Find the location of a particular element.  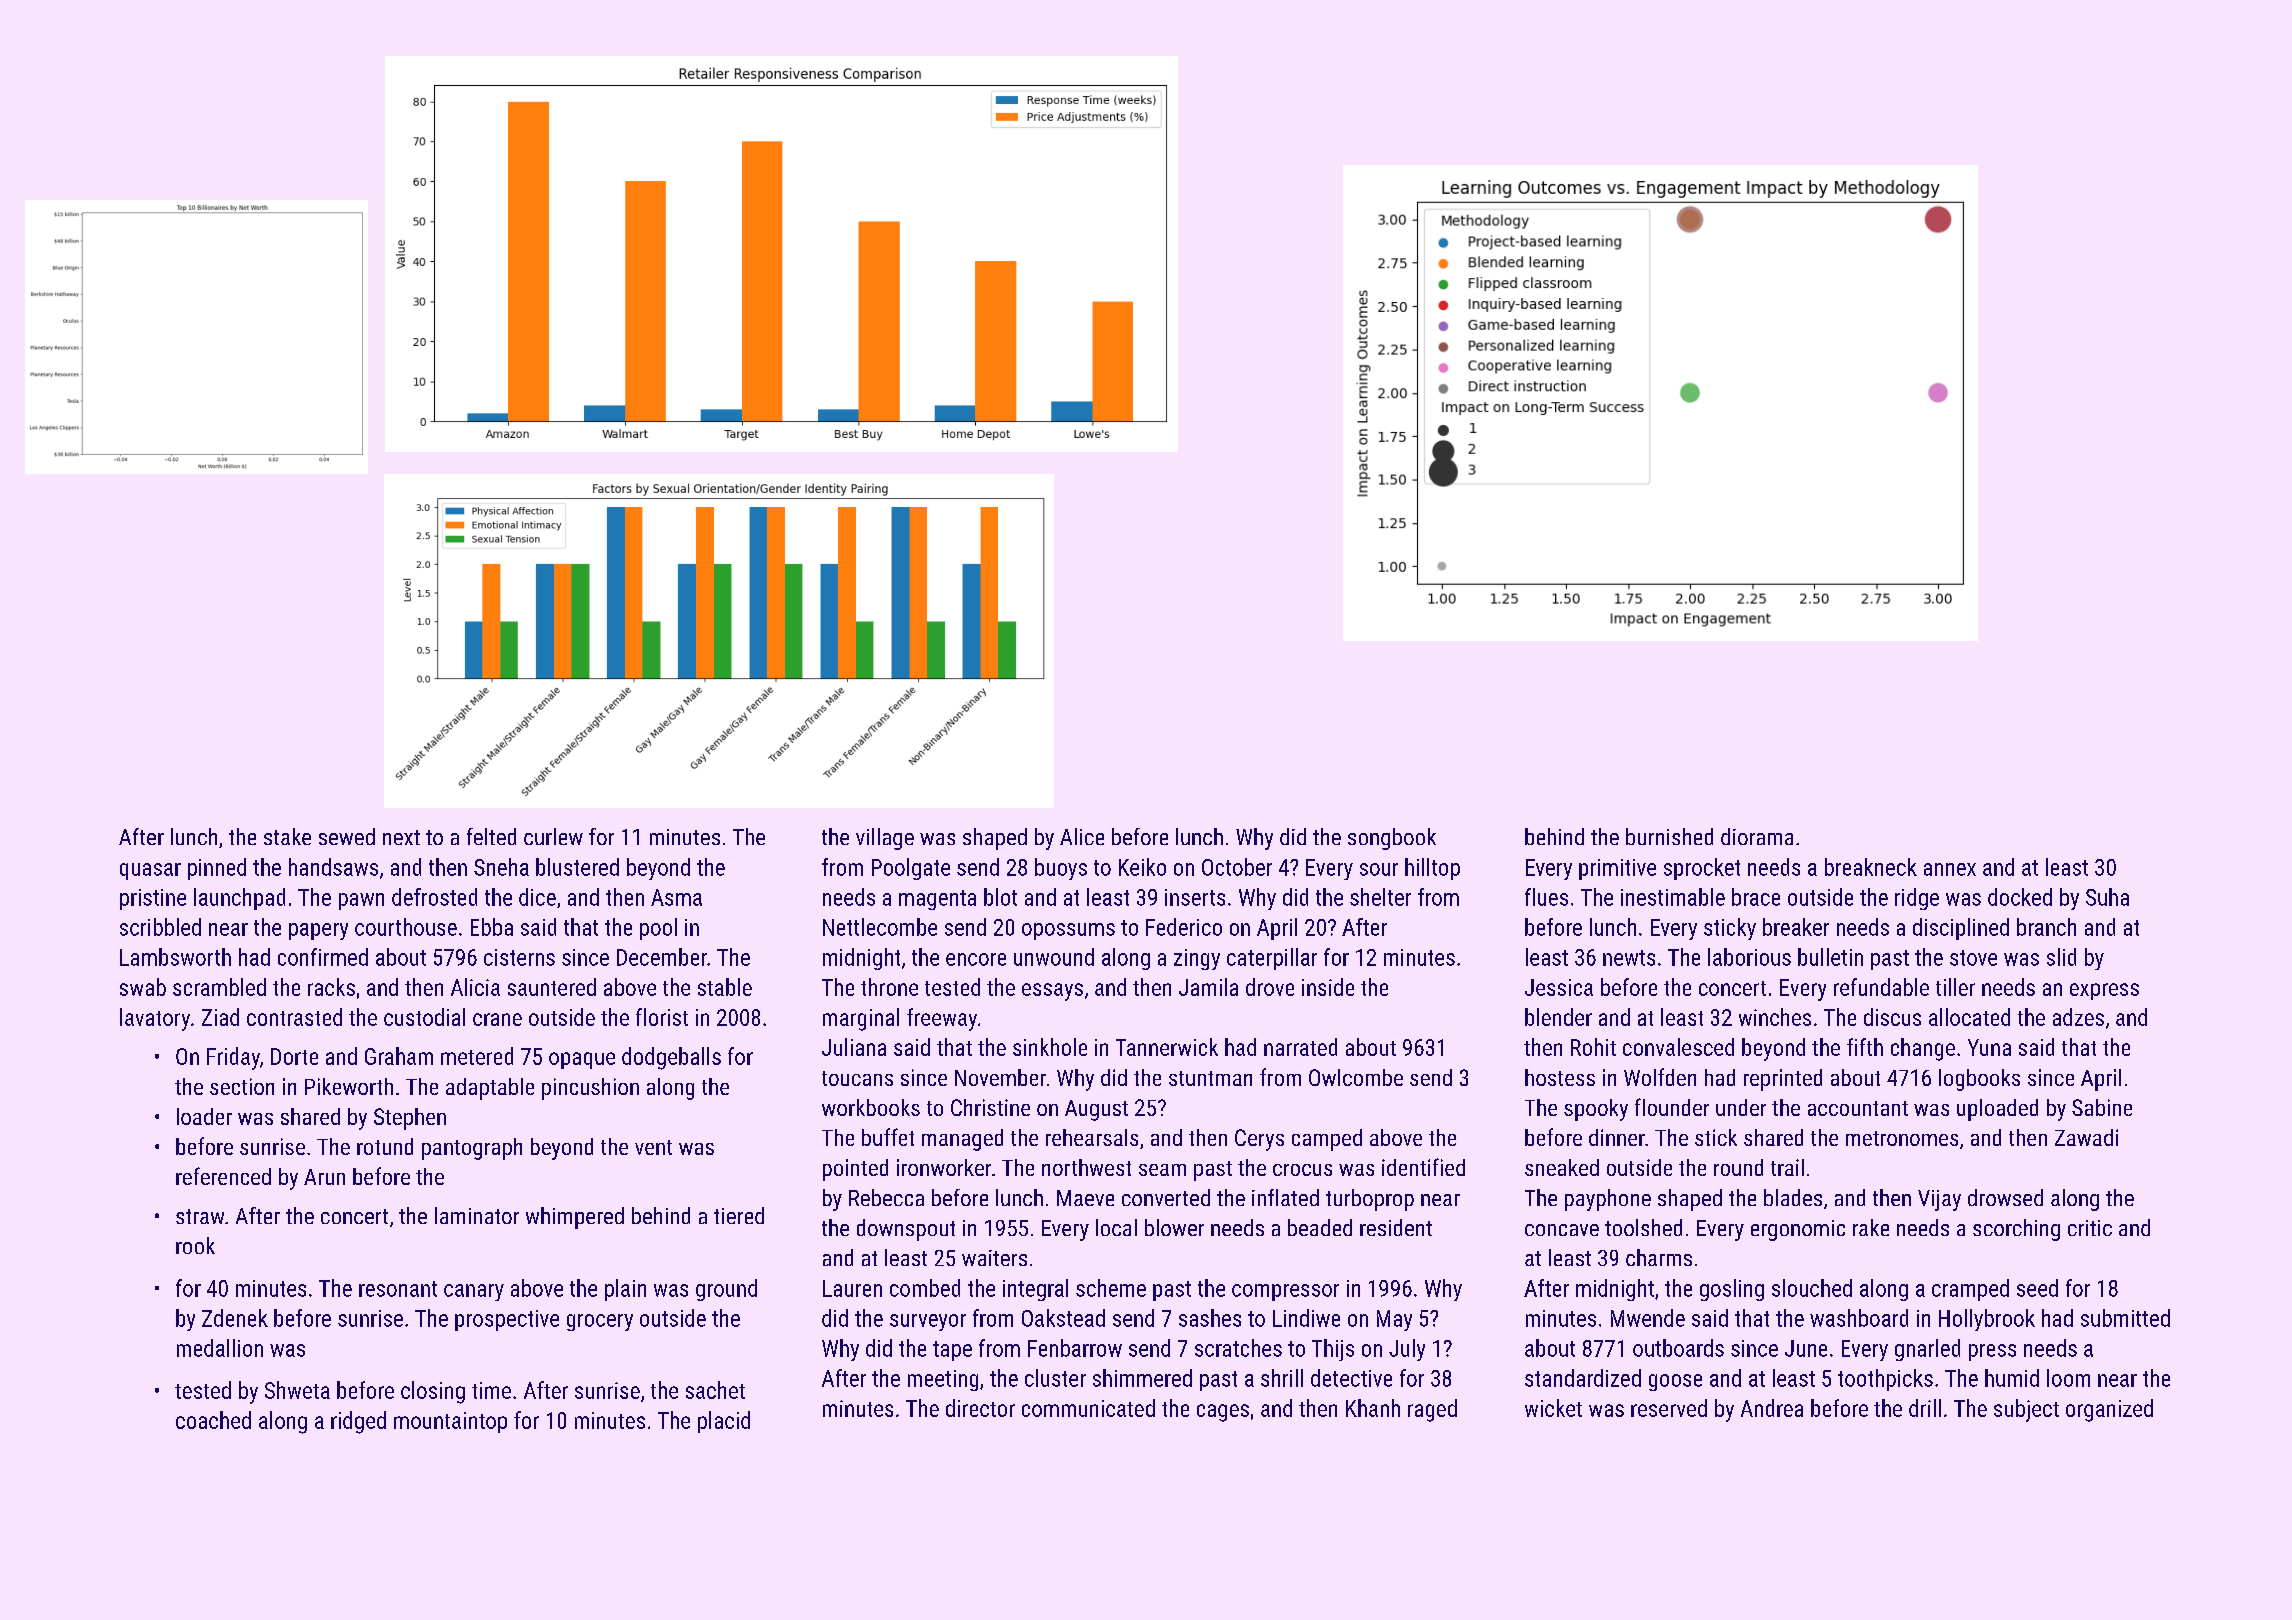

Zawadi is located at coordinates (2086, 1137).
